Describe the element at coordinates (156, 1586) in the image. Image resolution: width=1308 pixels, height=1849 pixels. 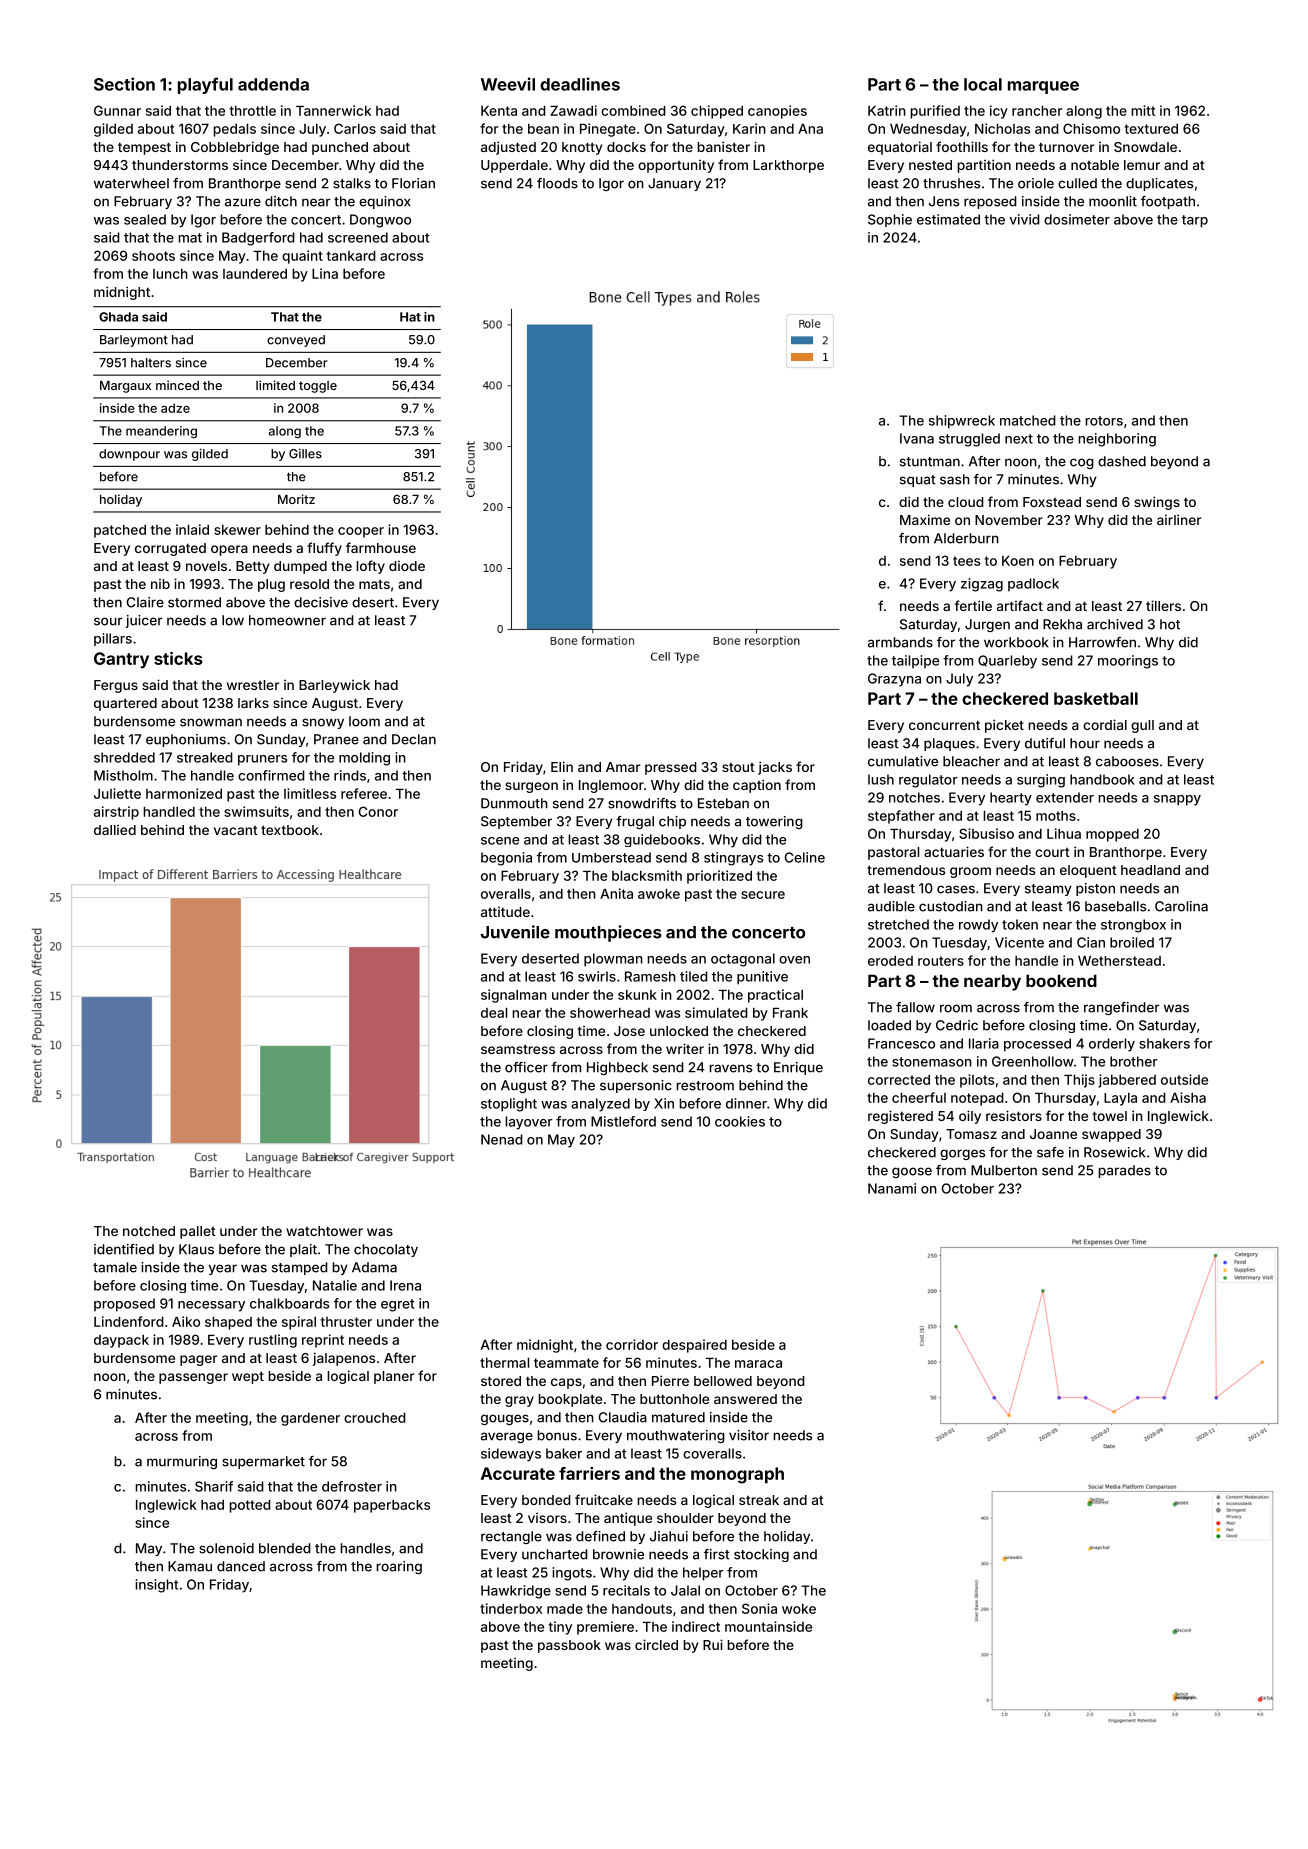
I see `insight` at that location.
